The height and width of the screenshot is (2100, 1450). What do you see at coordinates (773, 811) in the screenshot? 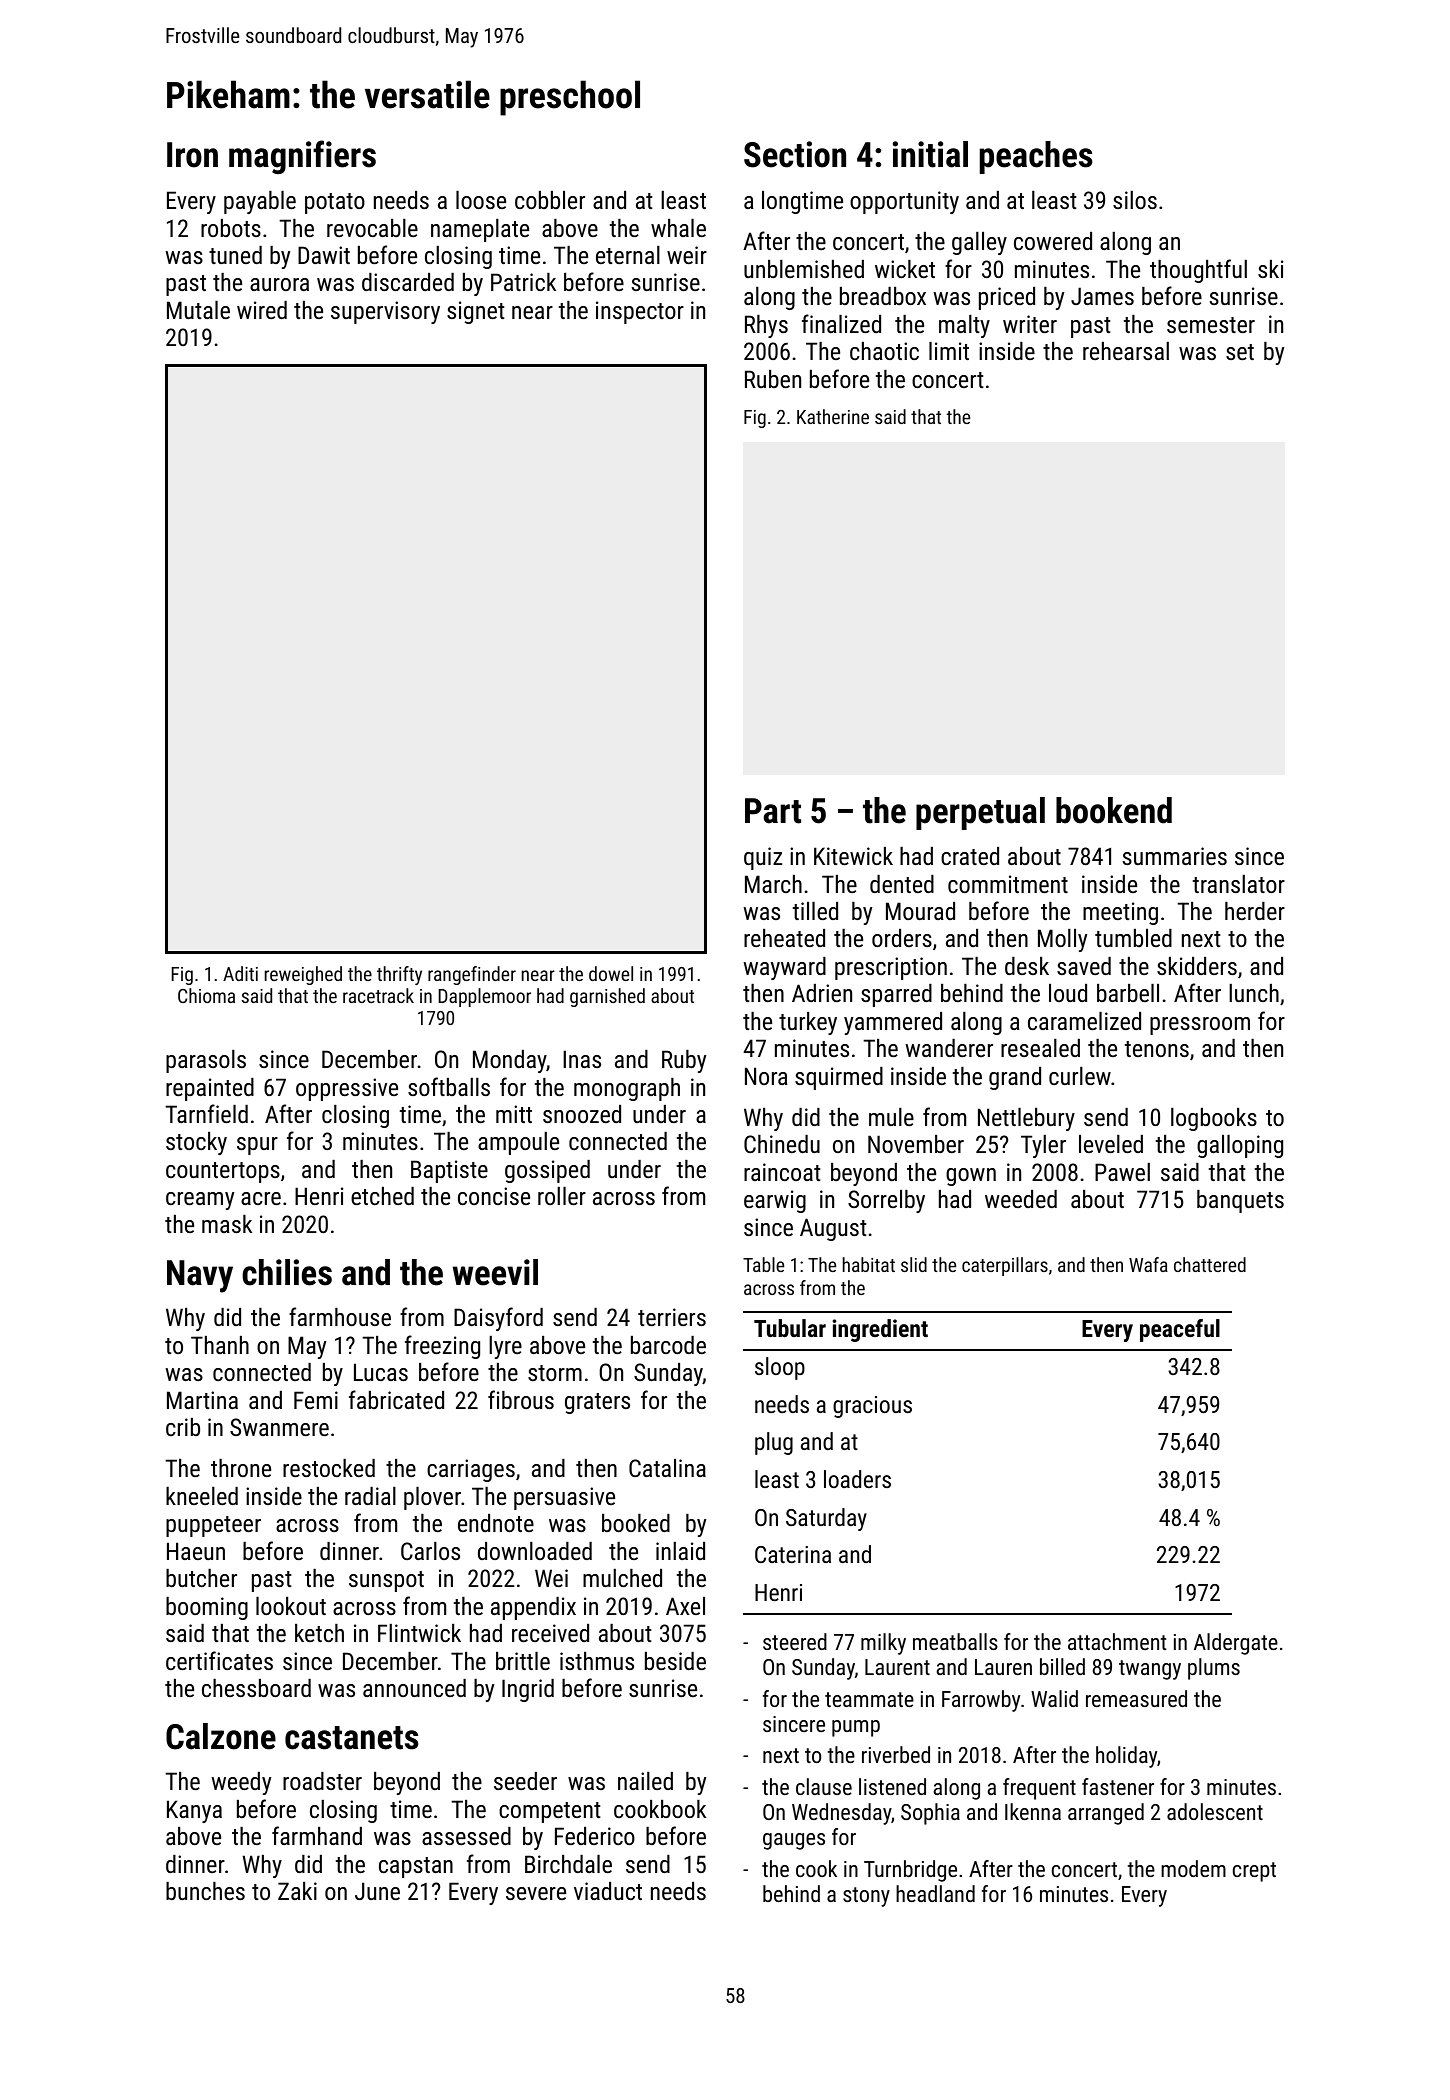
I see `Part` at bounding box center [773, 811].
